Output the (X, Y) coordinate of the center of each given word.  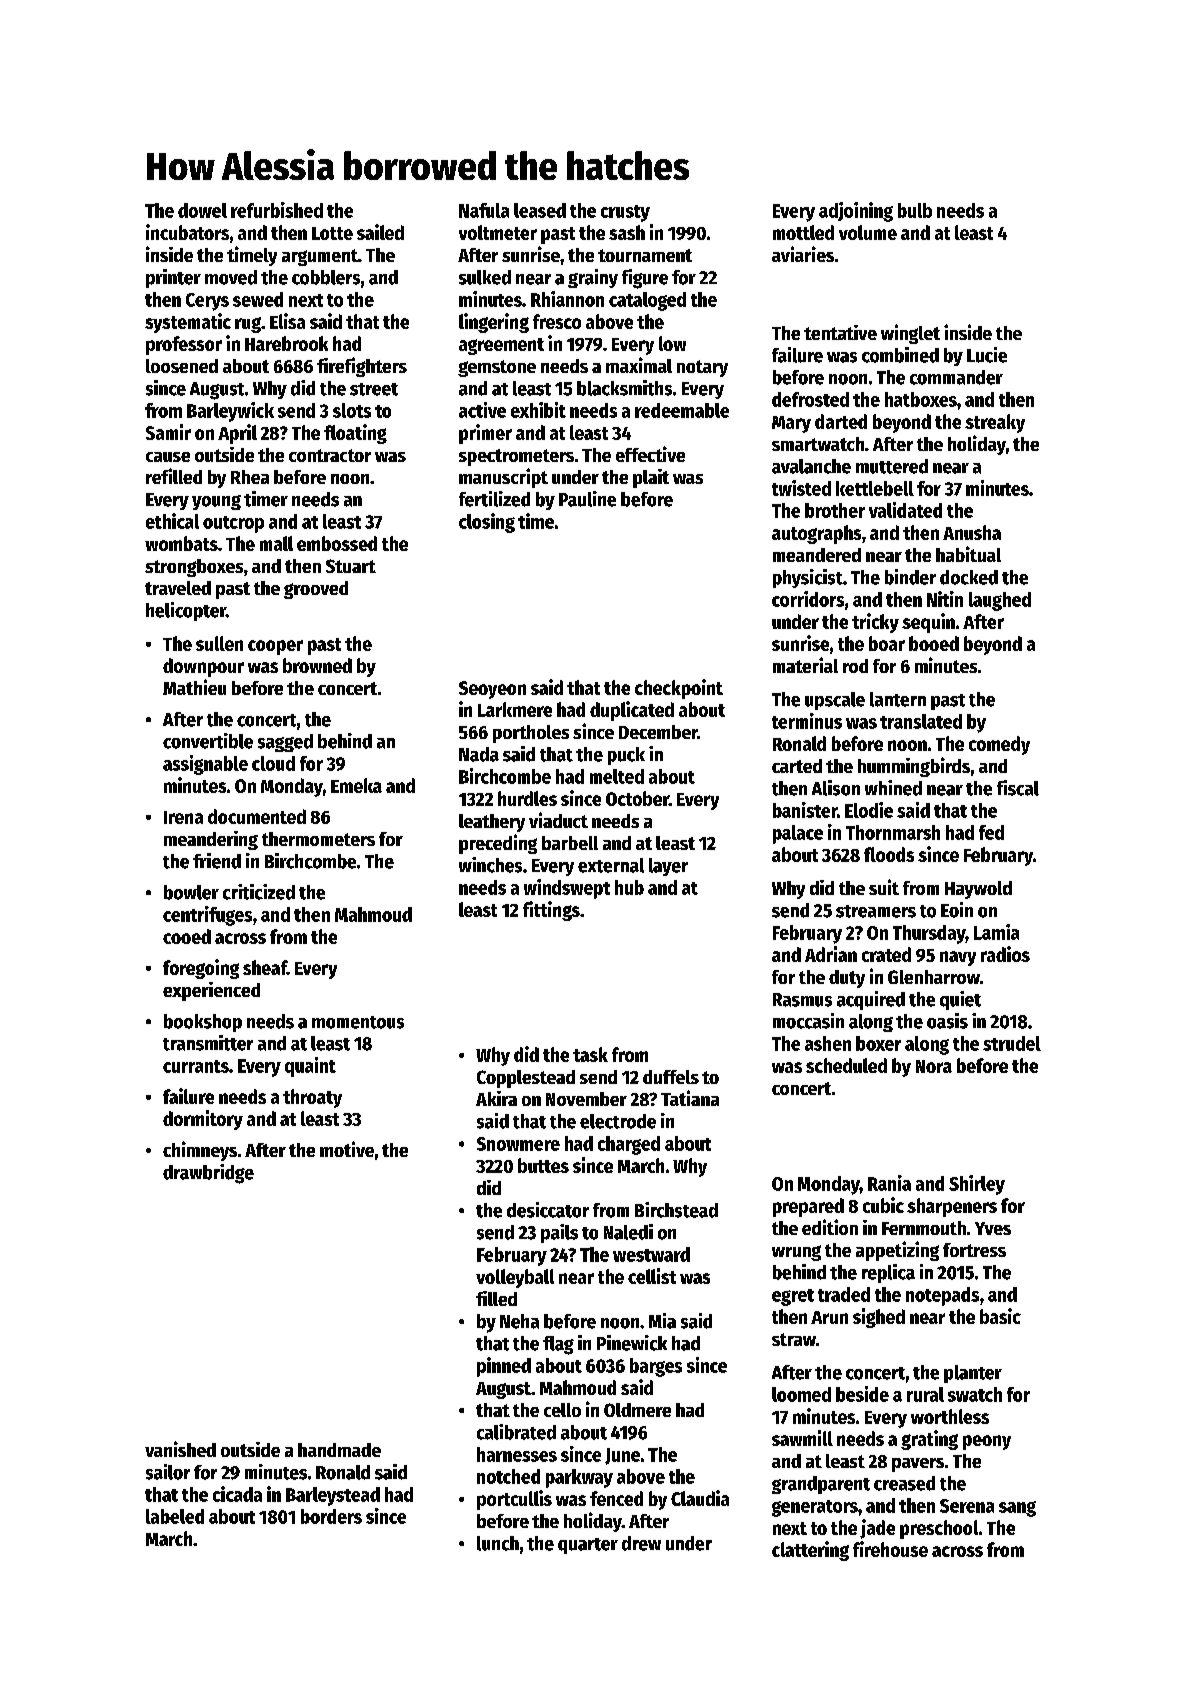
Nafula (484, 210)
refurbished (277, 210)
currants (196, 1066)
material (805, 665)
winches (490, 865)
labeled (175, 1516)
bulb (915, 210)
